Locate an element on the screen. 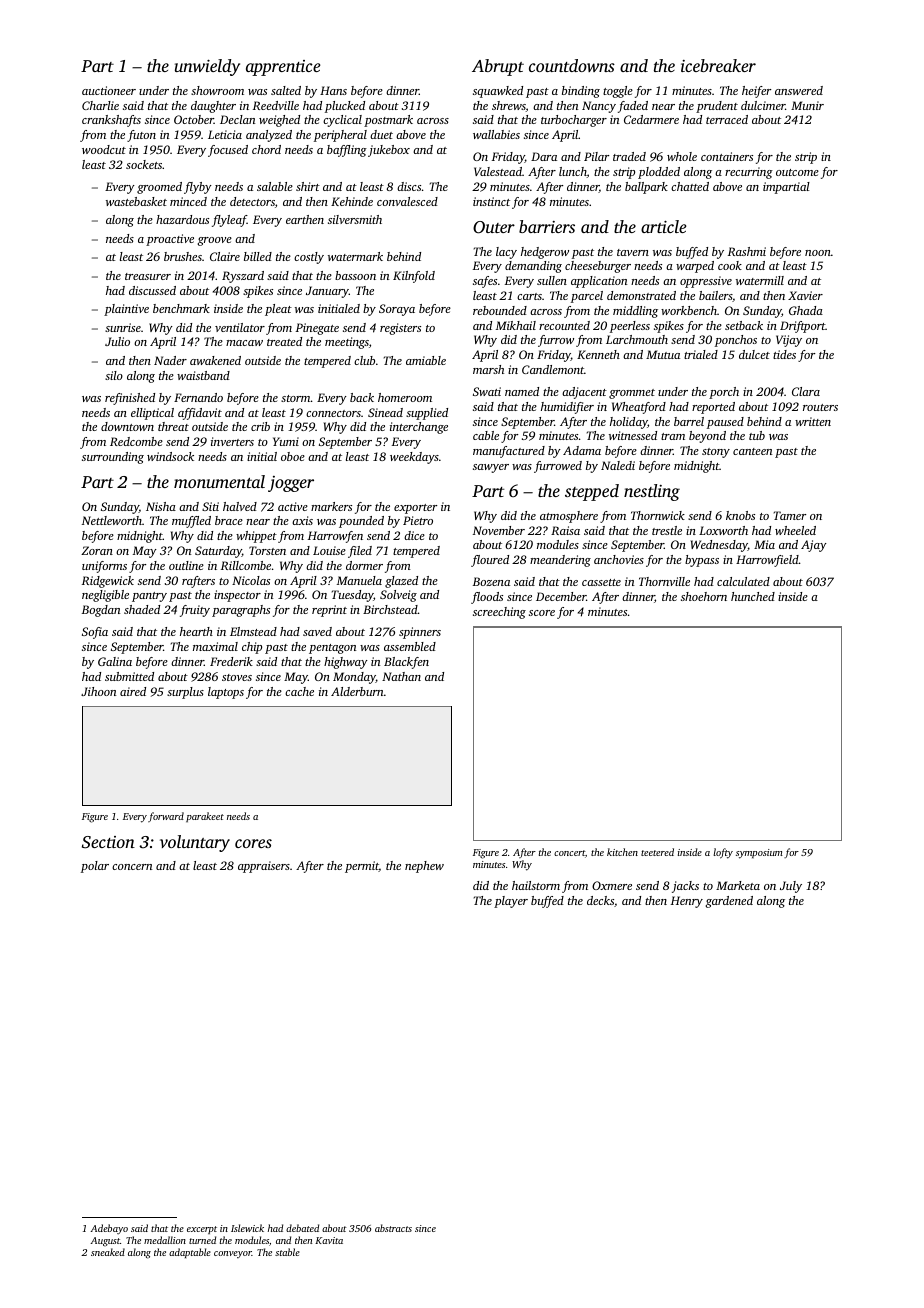 This screenshot has width=924, height=1308. jogger is located at coordinates (291, 484).
